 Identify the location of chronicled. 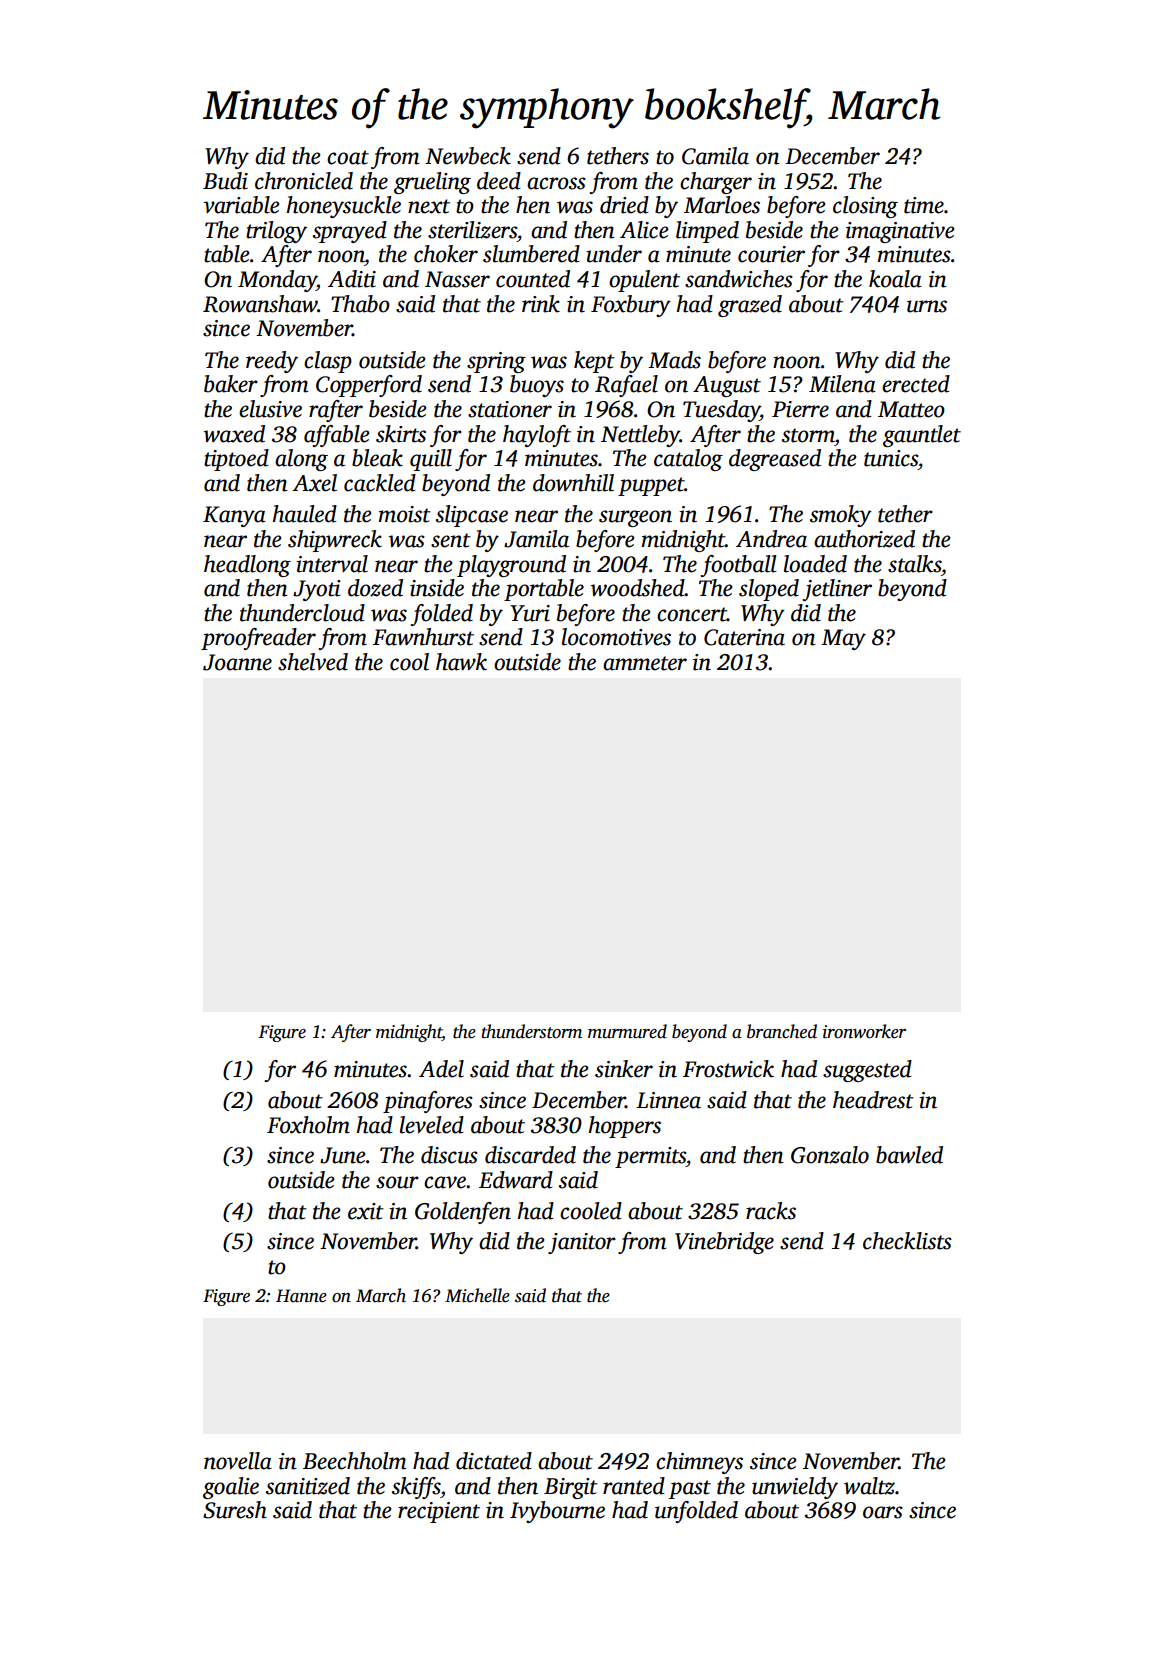
(304, 181).
